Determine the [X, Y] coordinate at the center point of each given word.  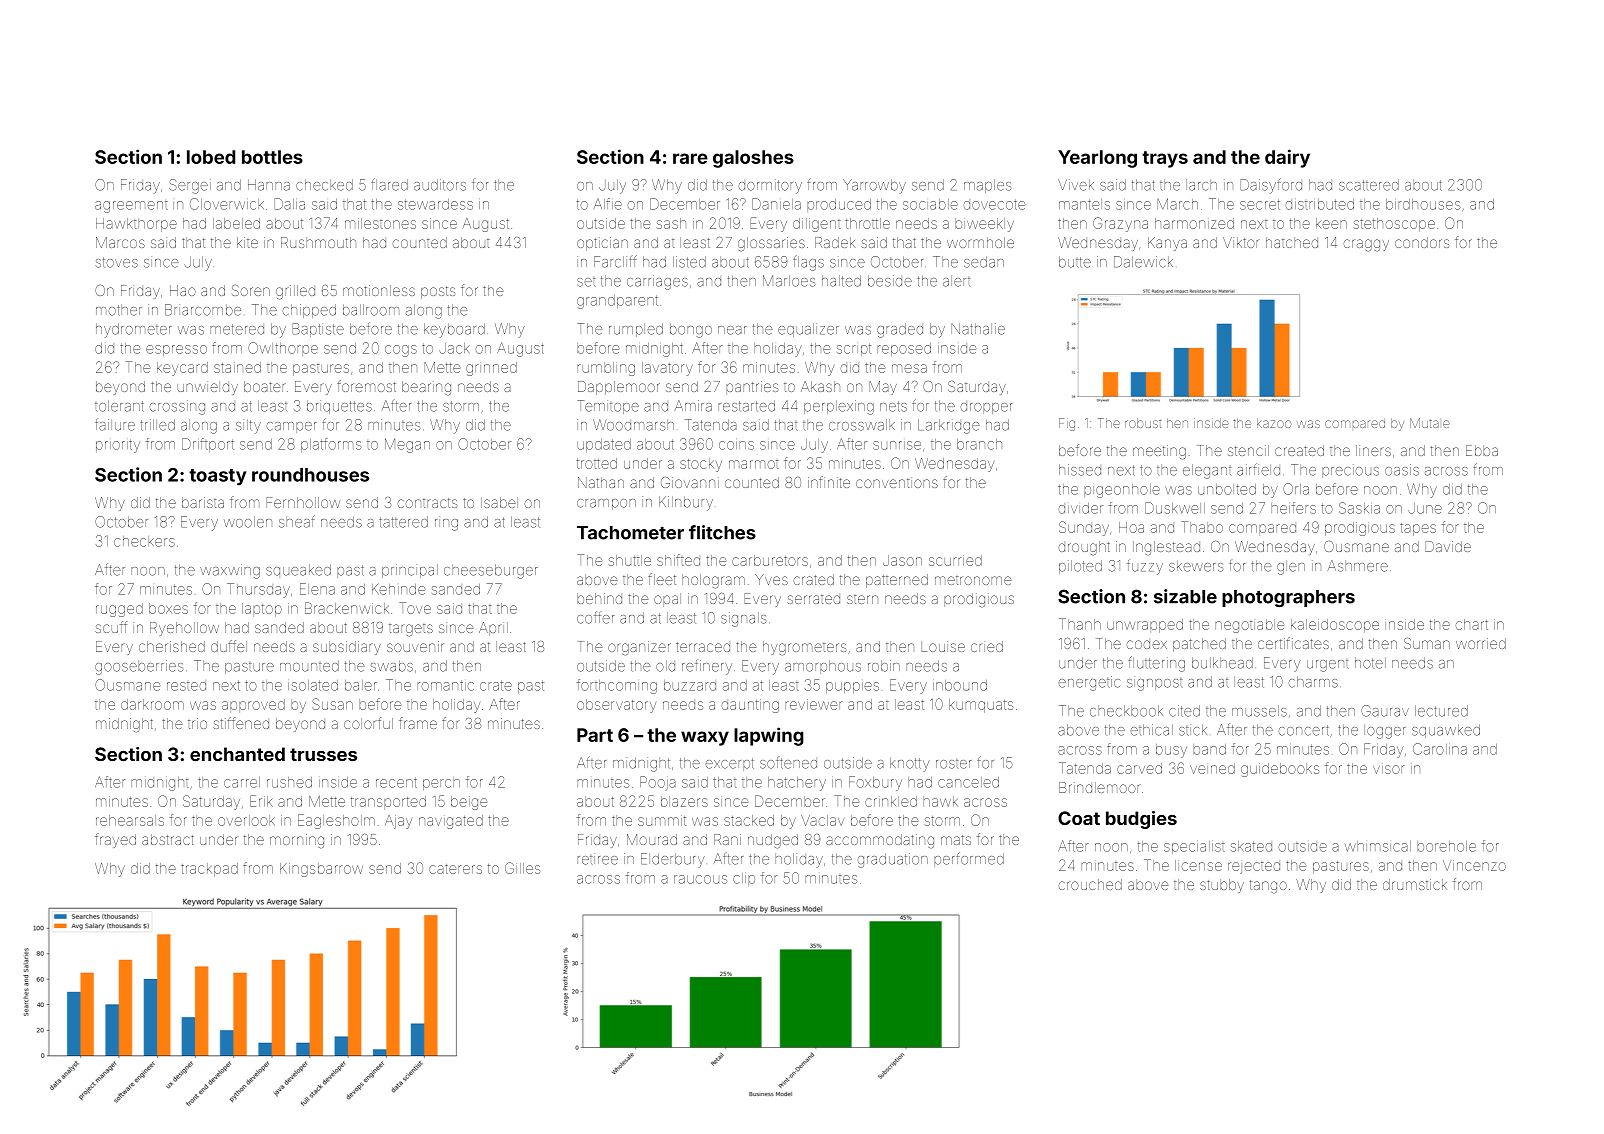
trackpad [209, 870]
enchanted [237, 754]
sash [671, 223]
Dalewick [1143, 262]
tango [1268, 886]
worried [1481, 643]
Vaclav [822, 820]
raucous [700, 879]
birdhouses [1423, 204]
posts [438, 292]
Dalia [289, 204]
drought [1084, 548]
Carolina [1440, 749]
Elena [317, 589]
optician [602, 244]
